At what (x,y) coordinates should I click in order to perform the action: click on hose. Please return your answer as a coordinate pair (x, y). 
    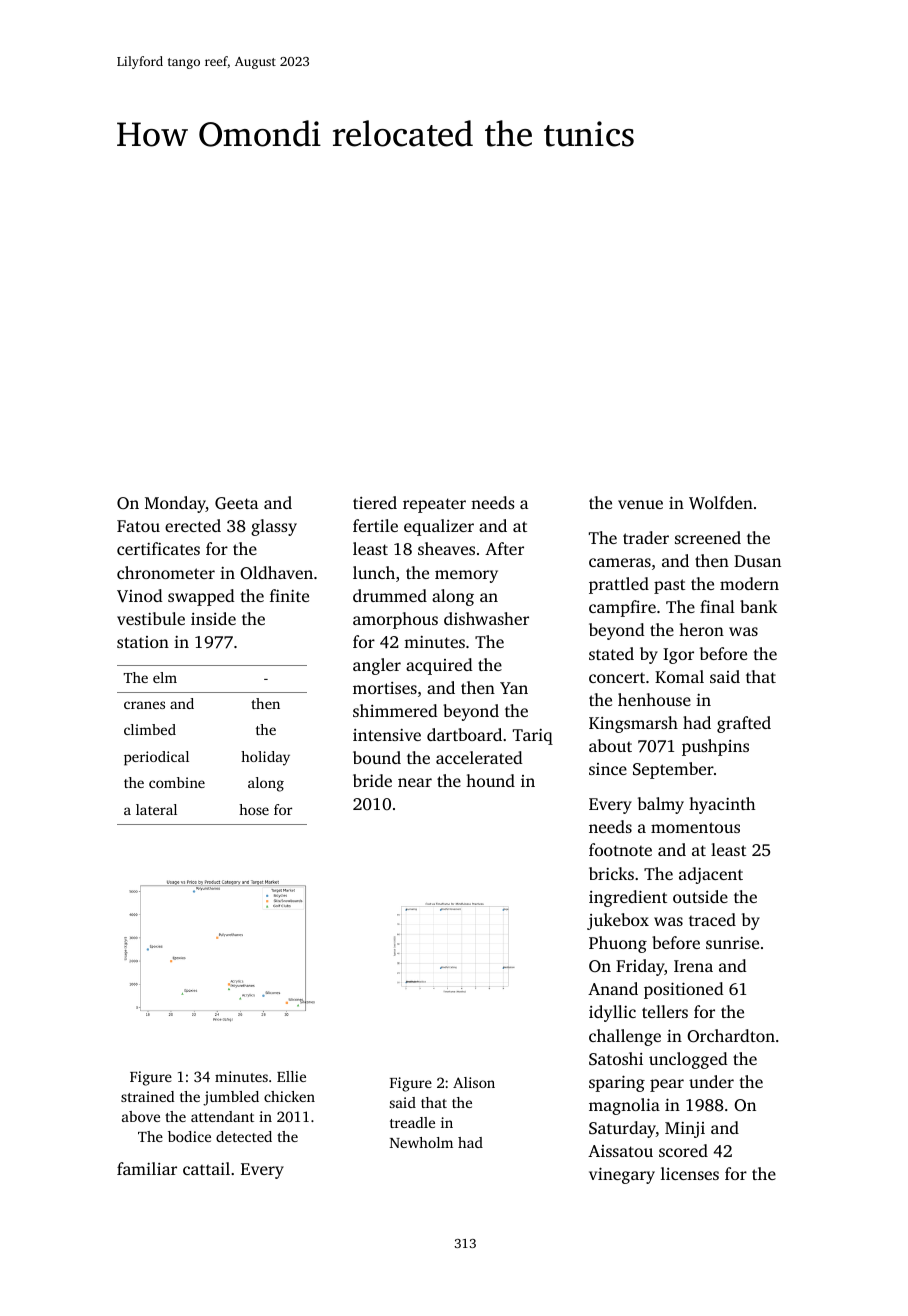
    Looking at the image, I should click on (254, 809).
